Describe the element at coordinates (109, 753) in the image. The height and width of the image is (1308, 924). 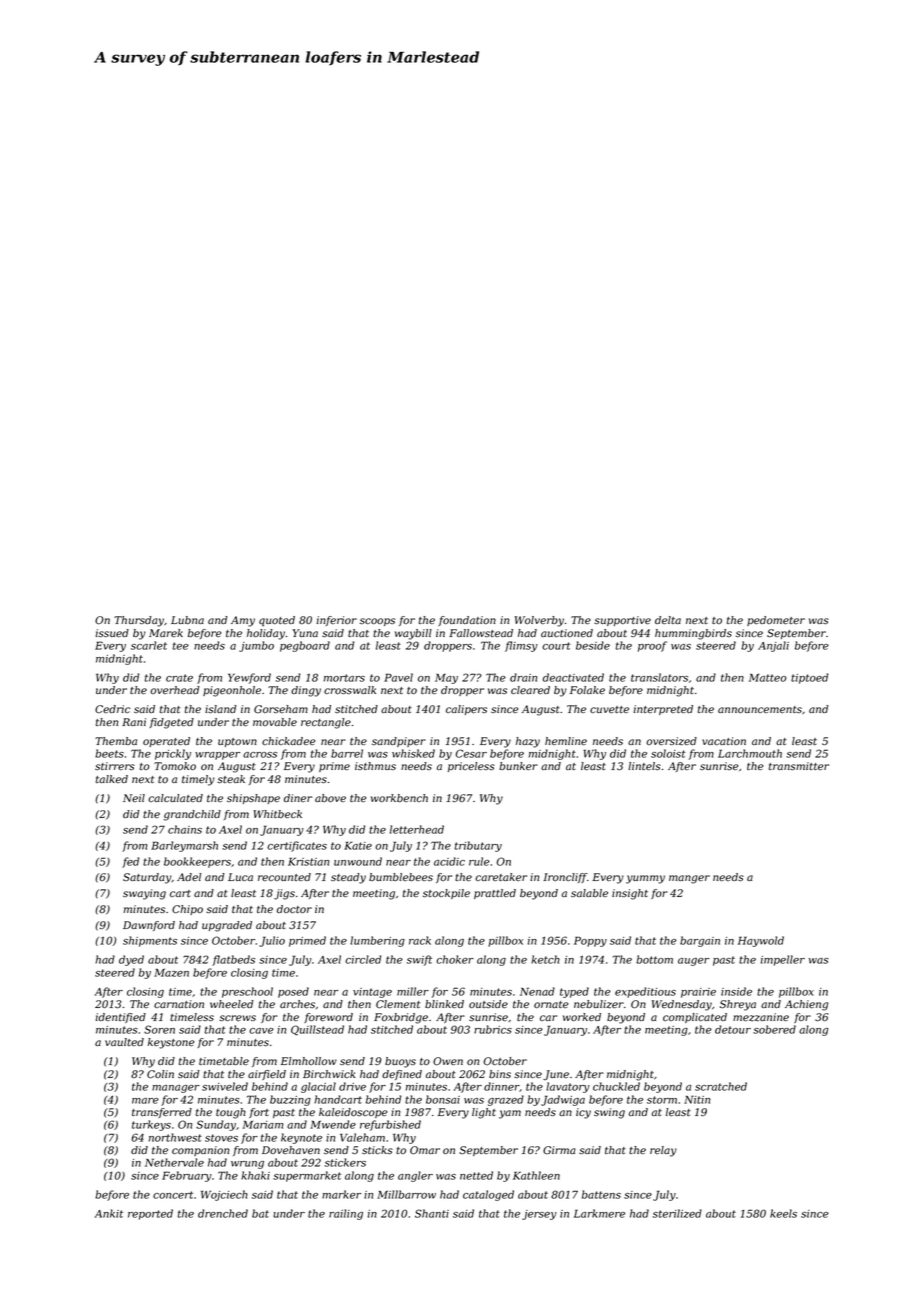
I see `beets` at that location.
